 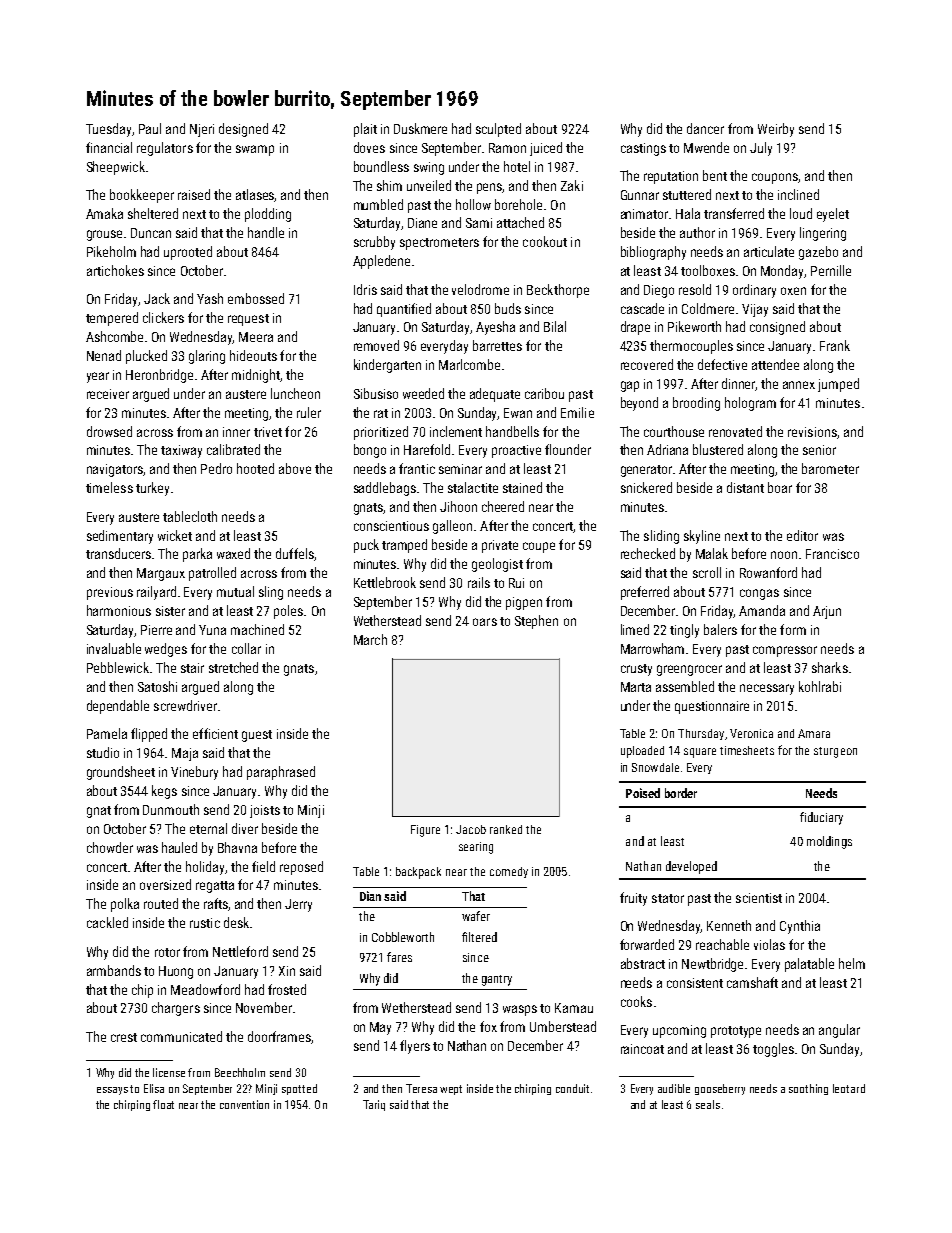 I want to click on Francisco, so click(x=832, y=554).
